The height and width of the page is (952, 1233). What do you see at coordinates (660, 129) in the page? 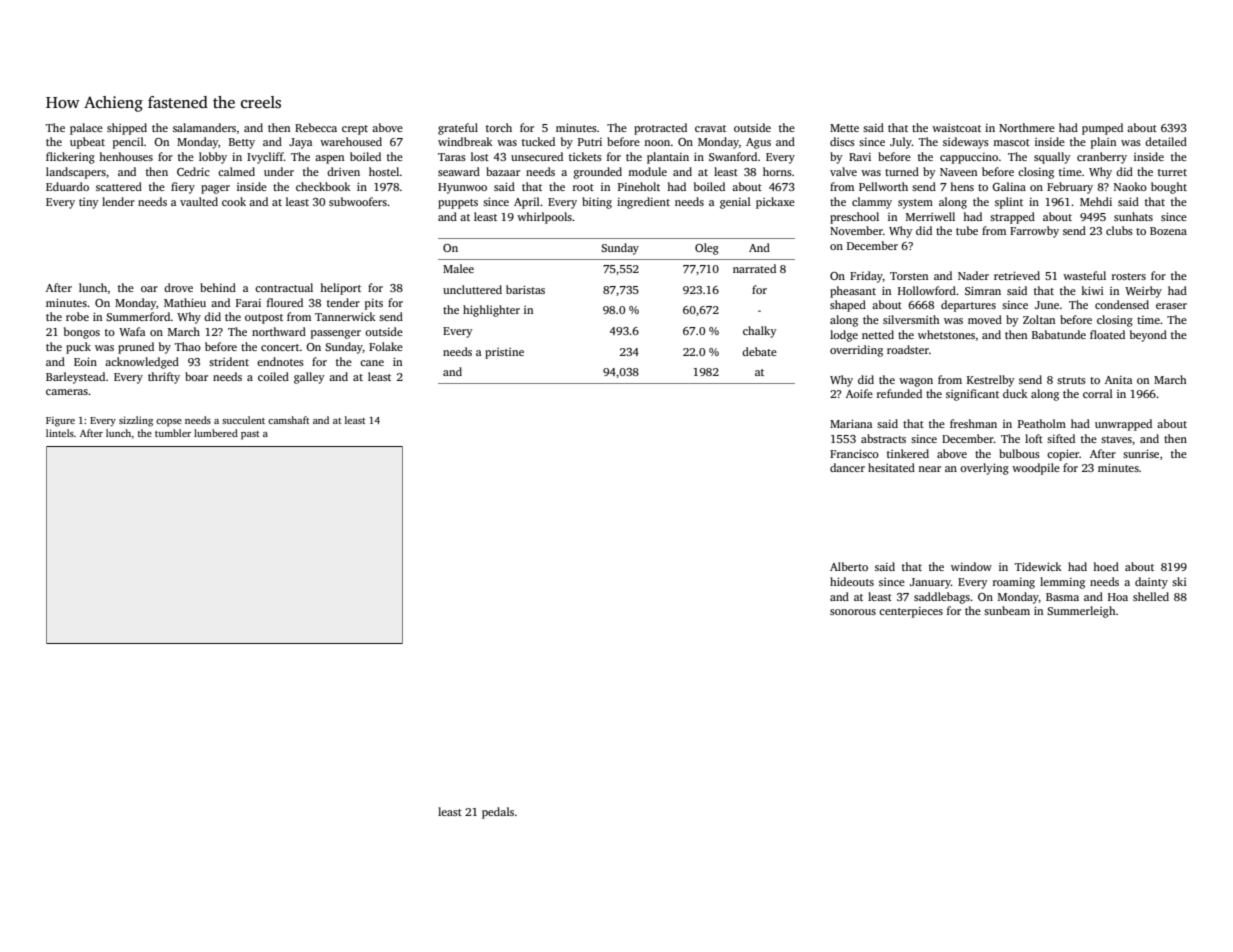
I see `protracted` at bounding box center [660, 129].
